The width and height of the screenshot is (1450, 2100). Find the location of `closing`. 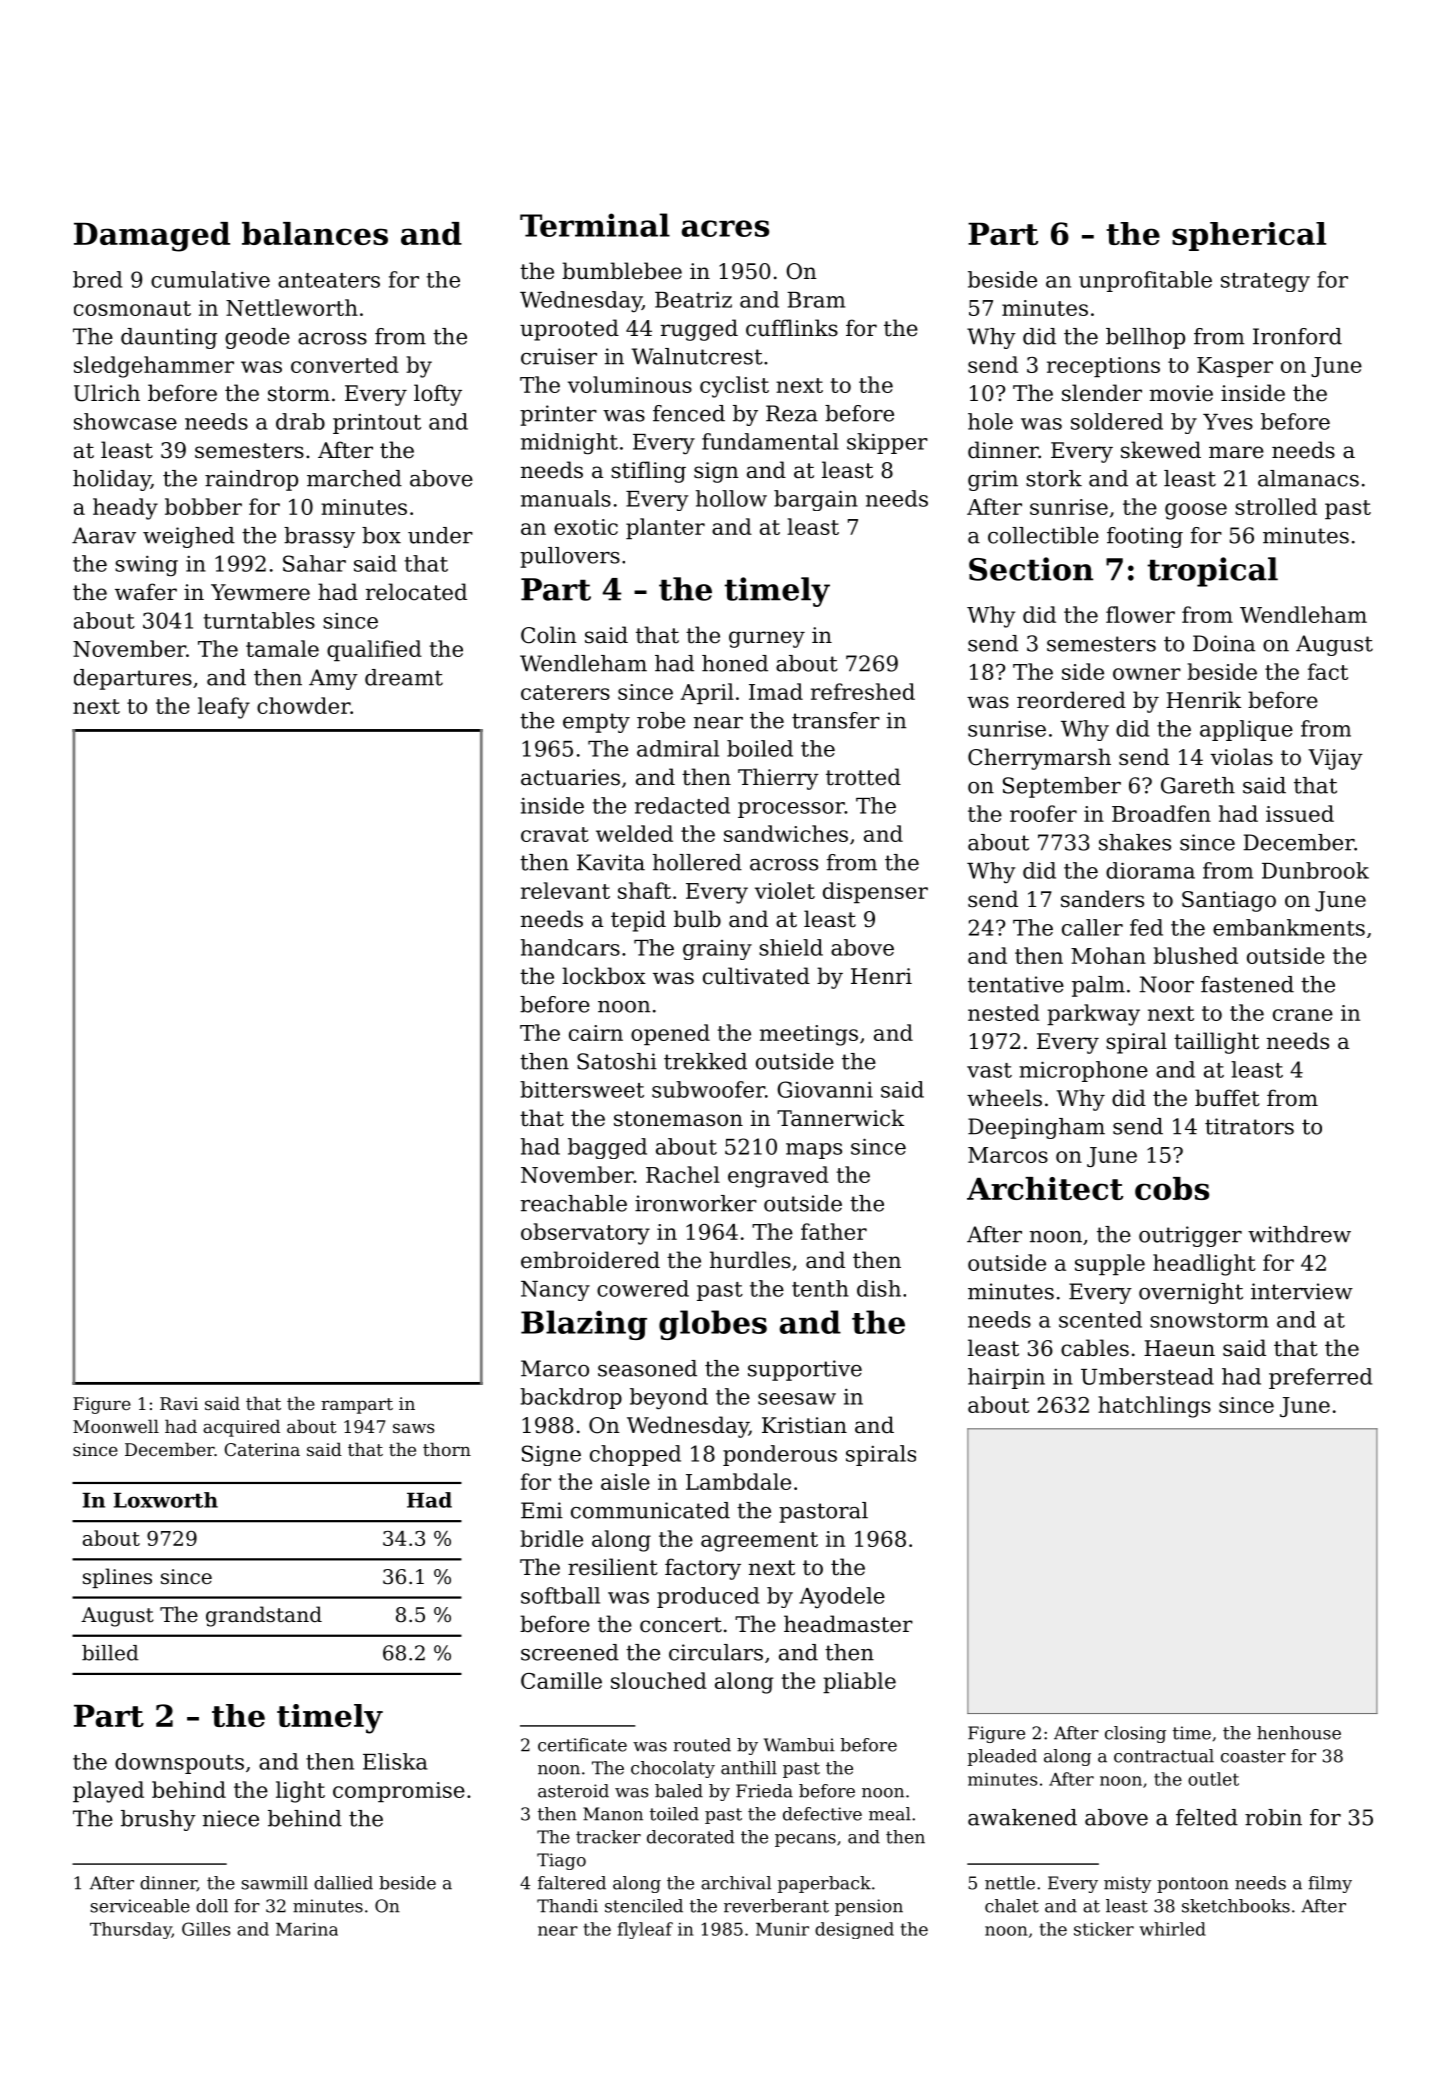

closing is located at coordinates (1135, 1734).
